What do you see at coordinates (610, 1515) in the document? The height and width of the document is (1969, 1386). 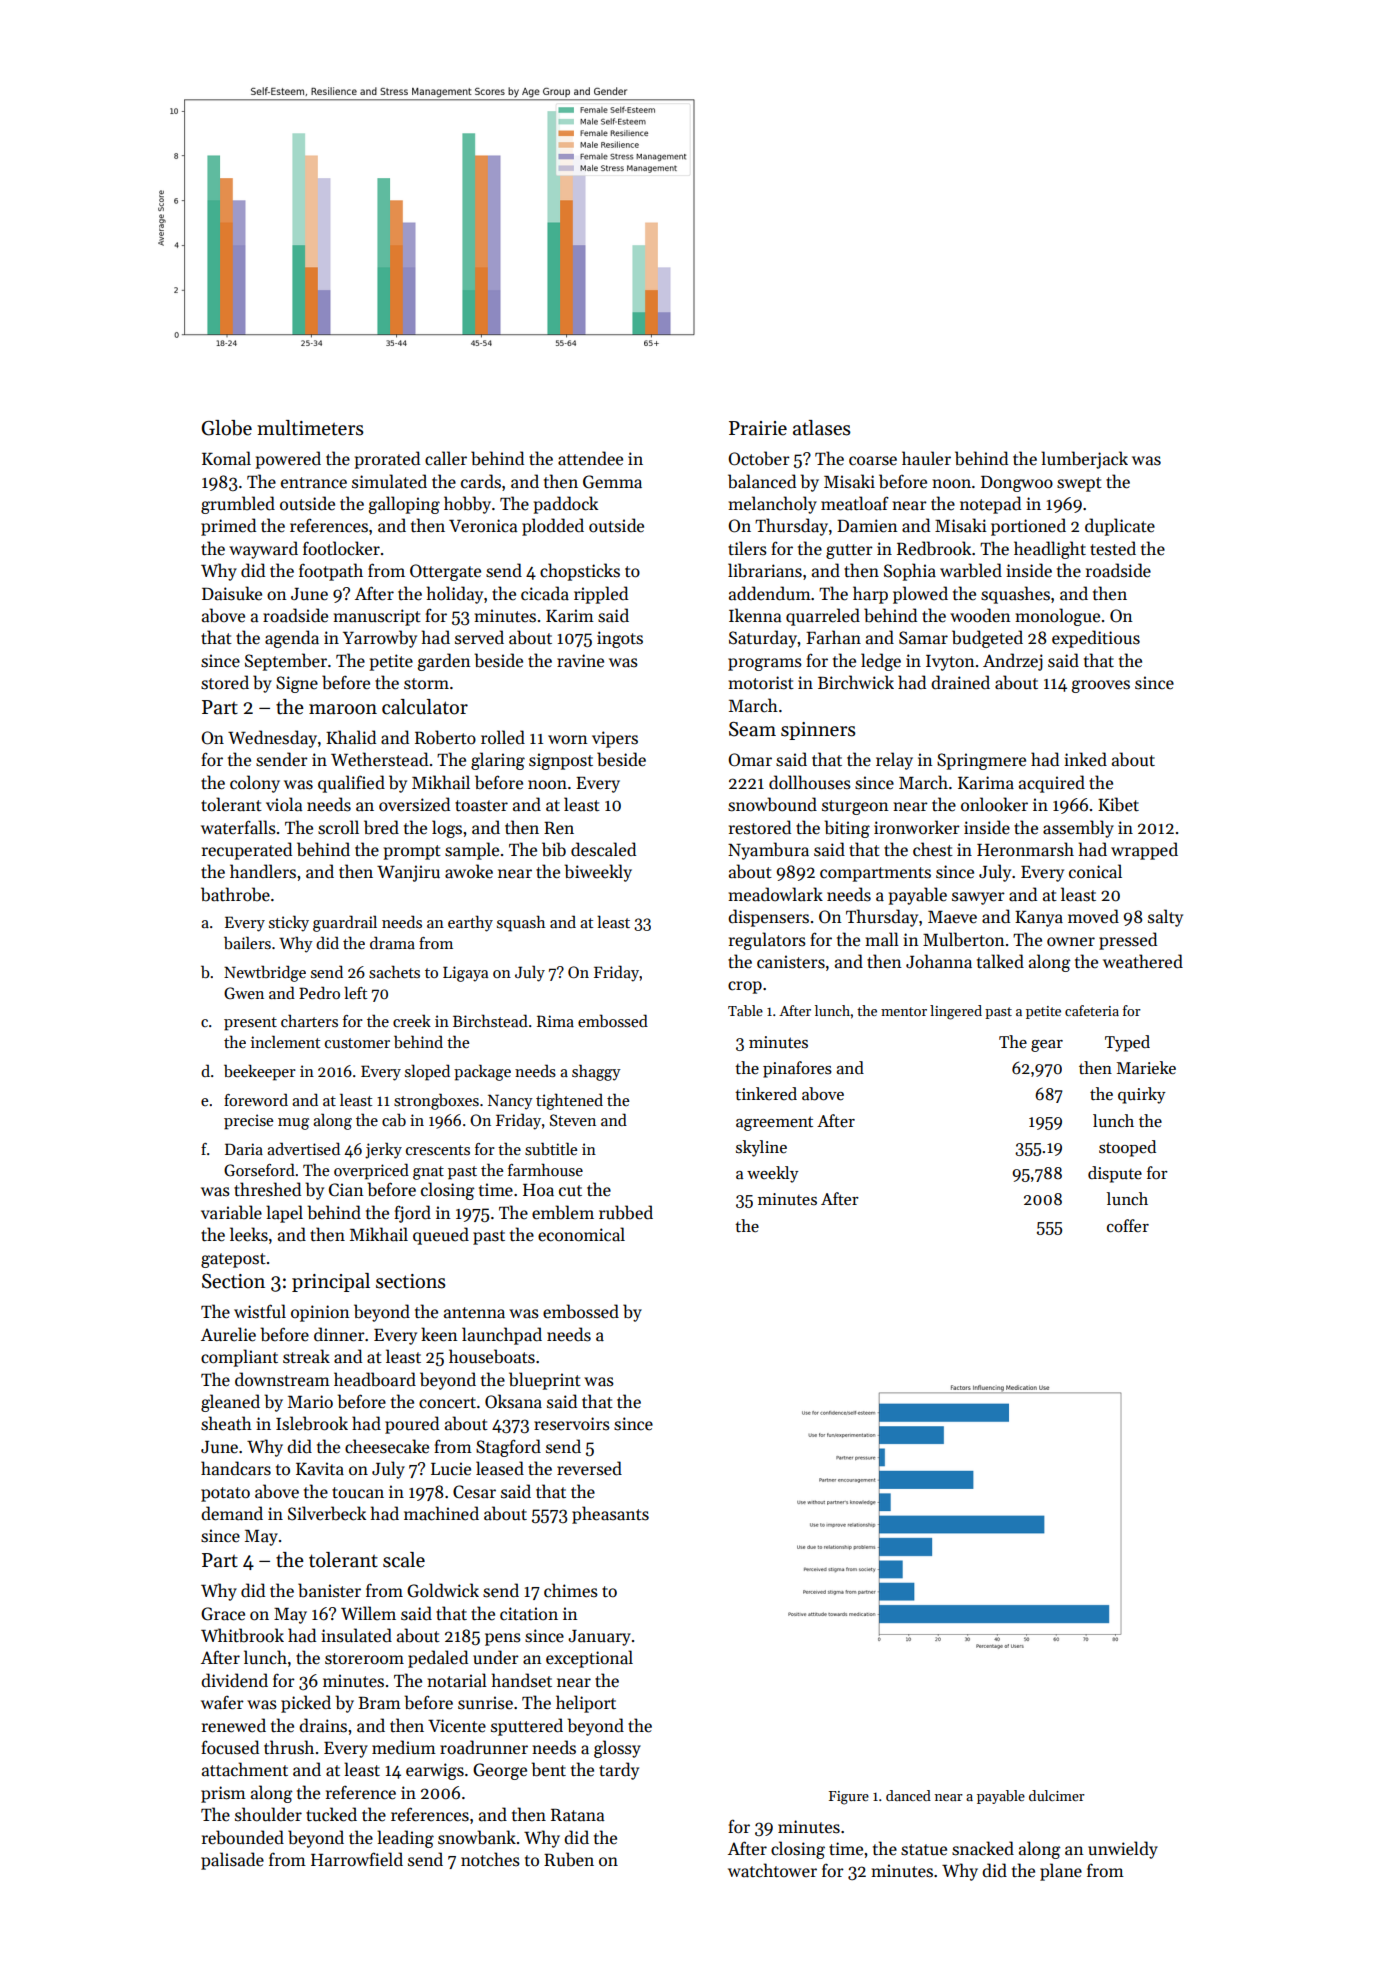 I see `pheasants` at bounding box center [610, 1515].
